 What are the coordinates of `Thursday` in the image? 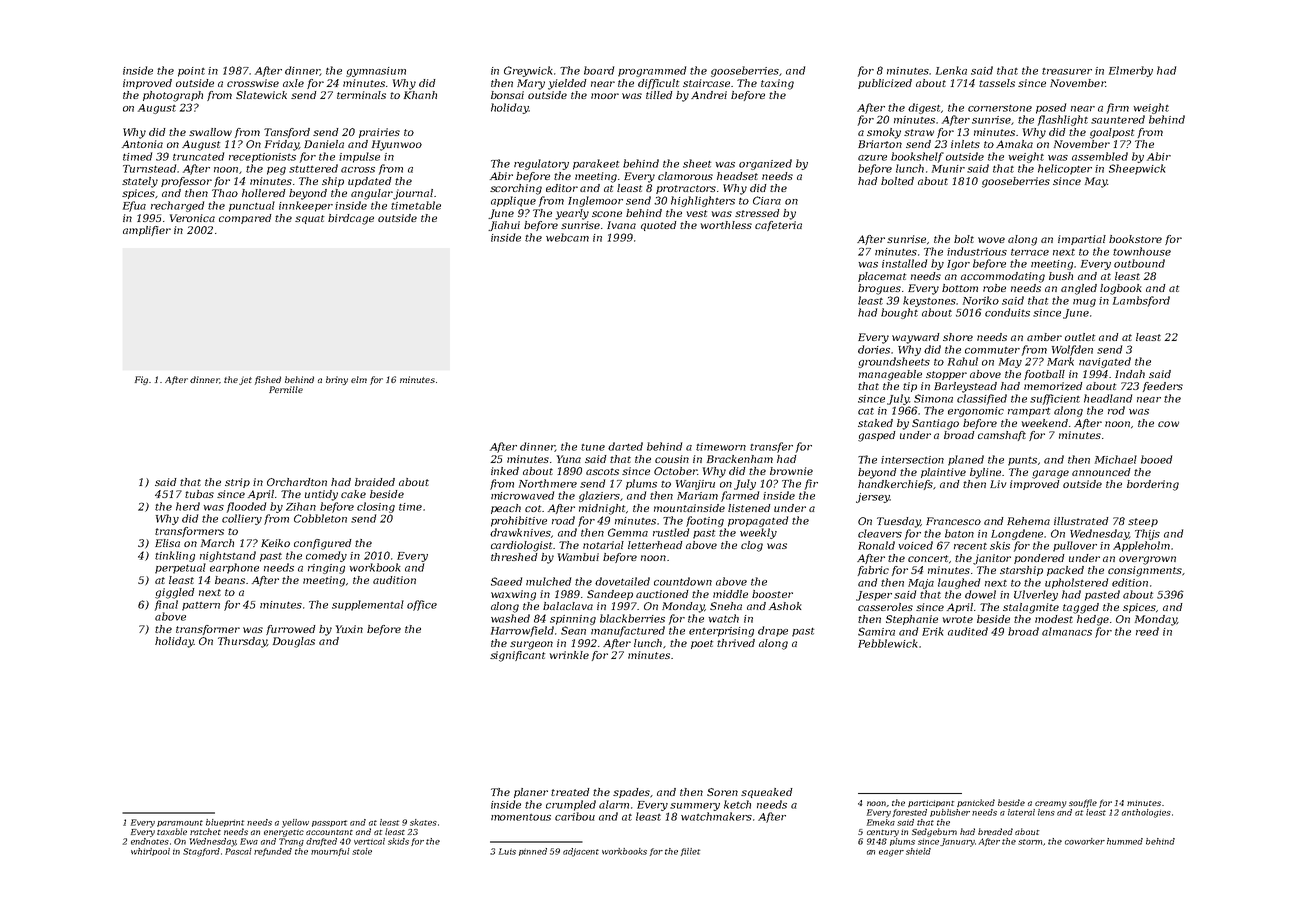 It's located at (242, 642).
